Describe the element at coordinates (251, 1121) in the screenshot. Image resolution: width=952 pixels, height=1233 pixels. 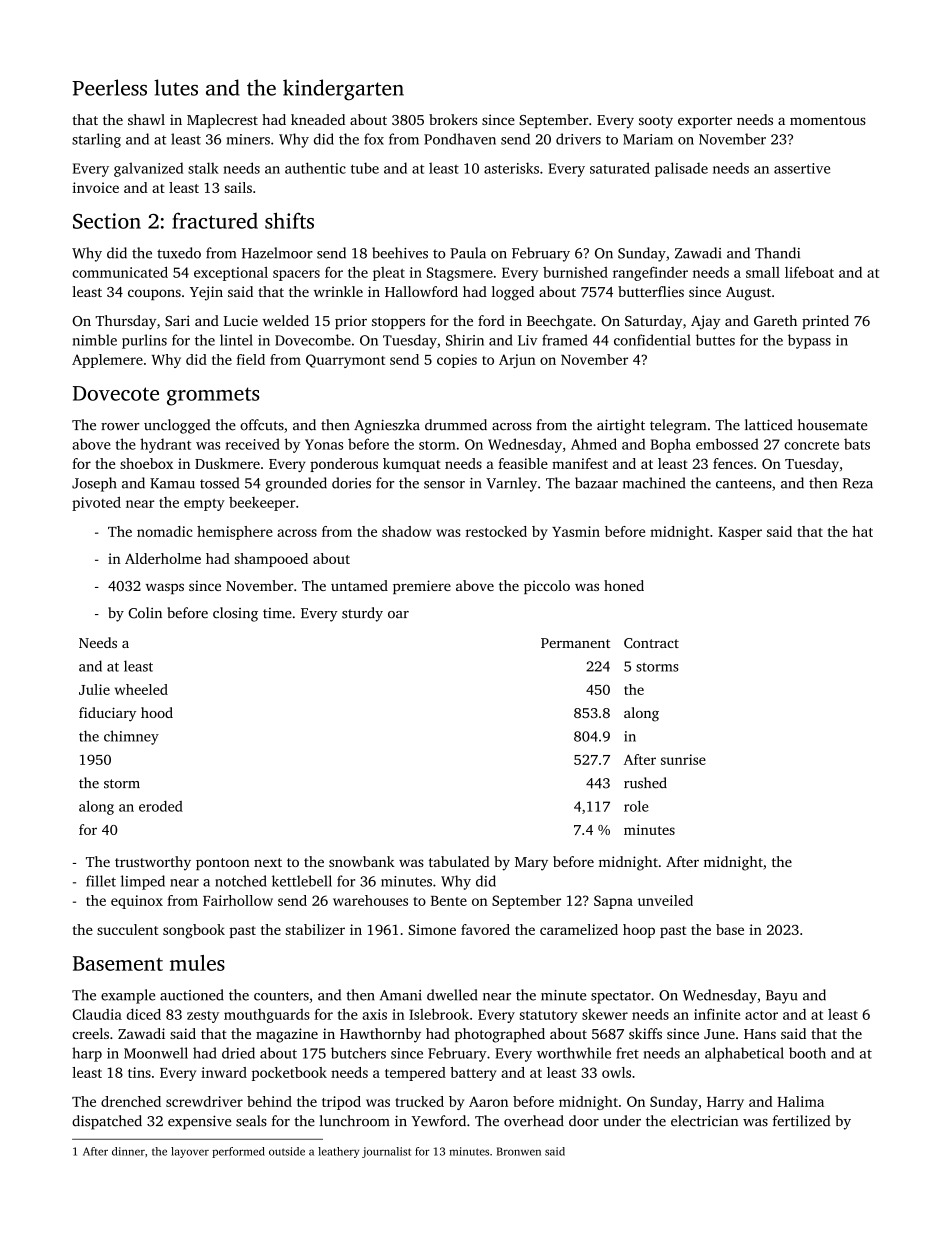
I see `seals` at that location.
